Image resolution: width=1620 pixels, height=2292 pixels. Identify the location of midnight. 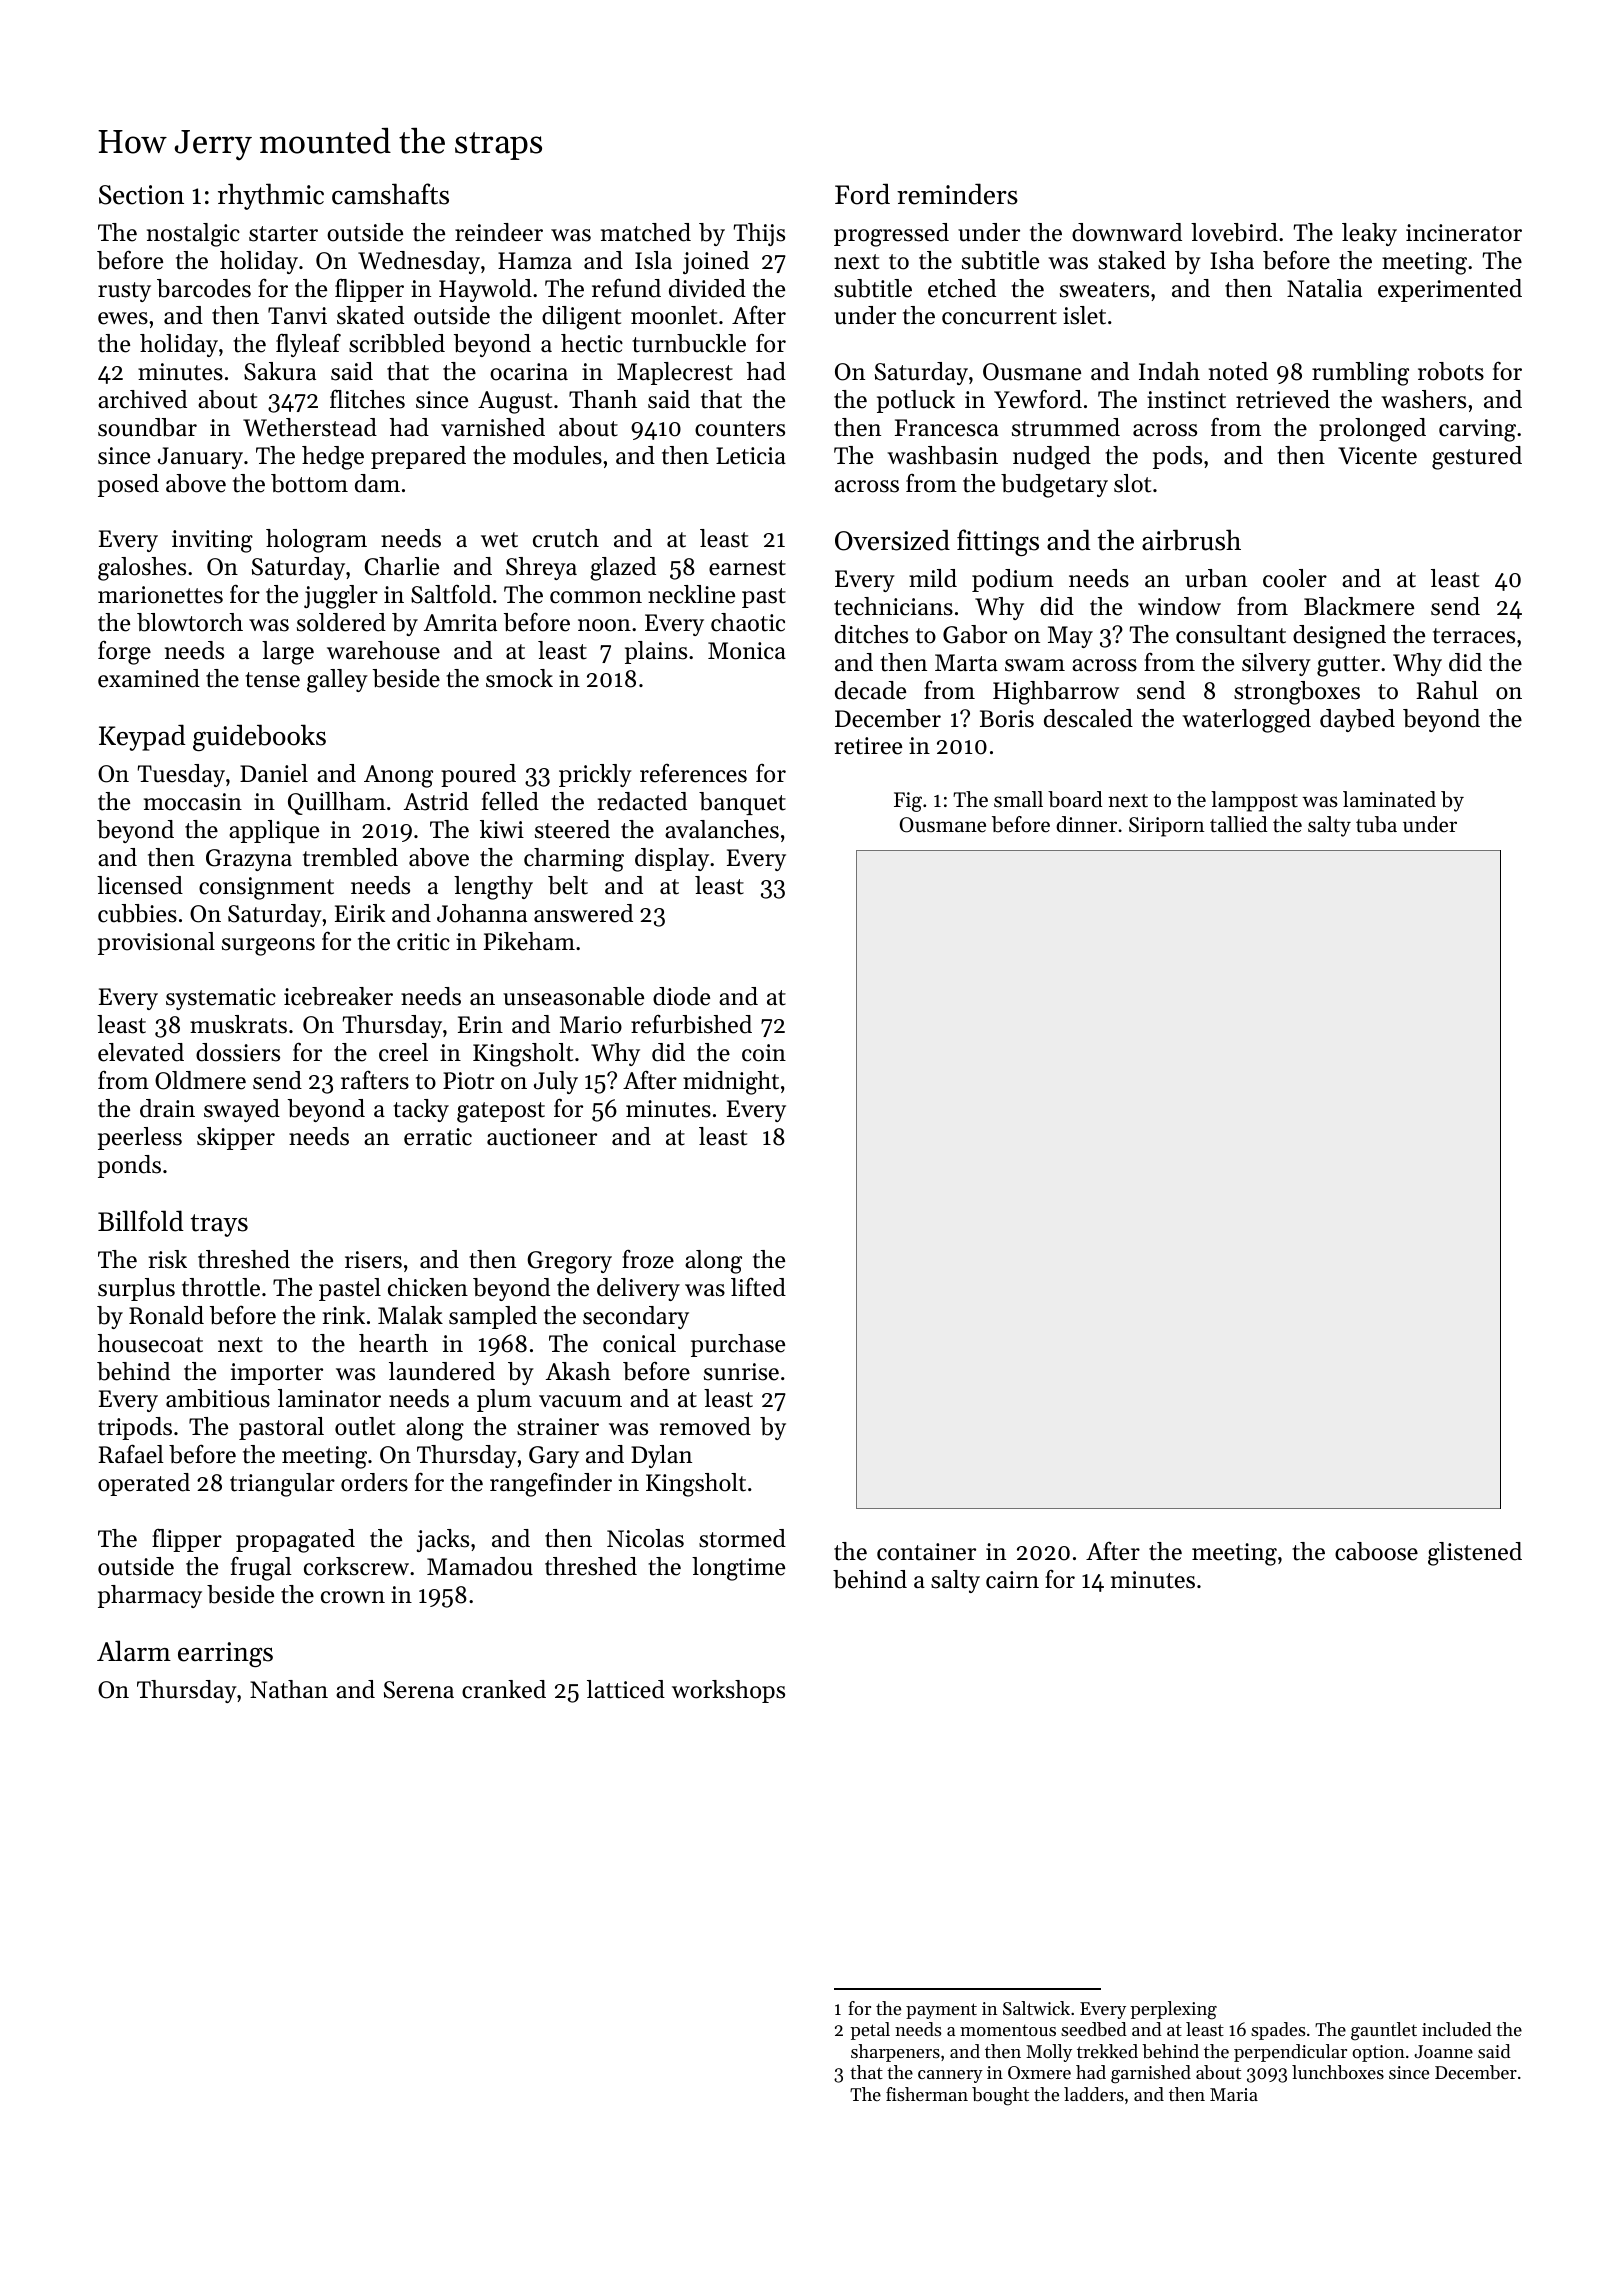
(731, 1083).
